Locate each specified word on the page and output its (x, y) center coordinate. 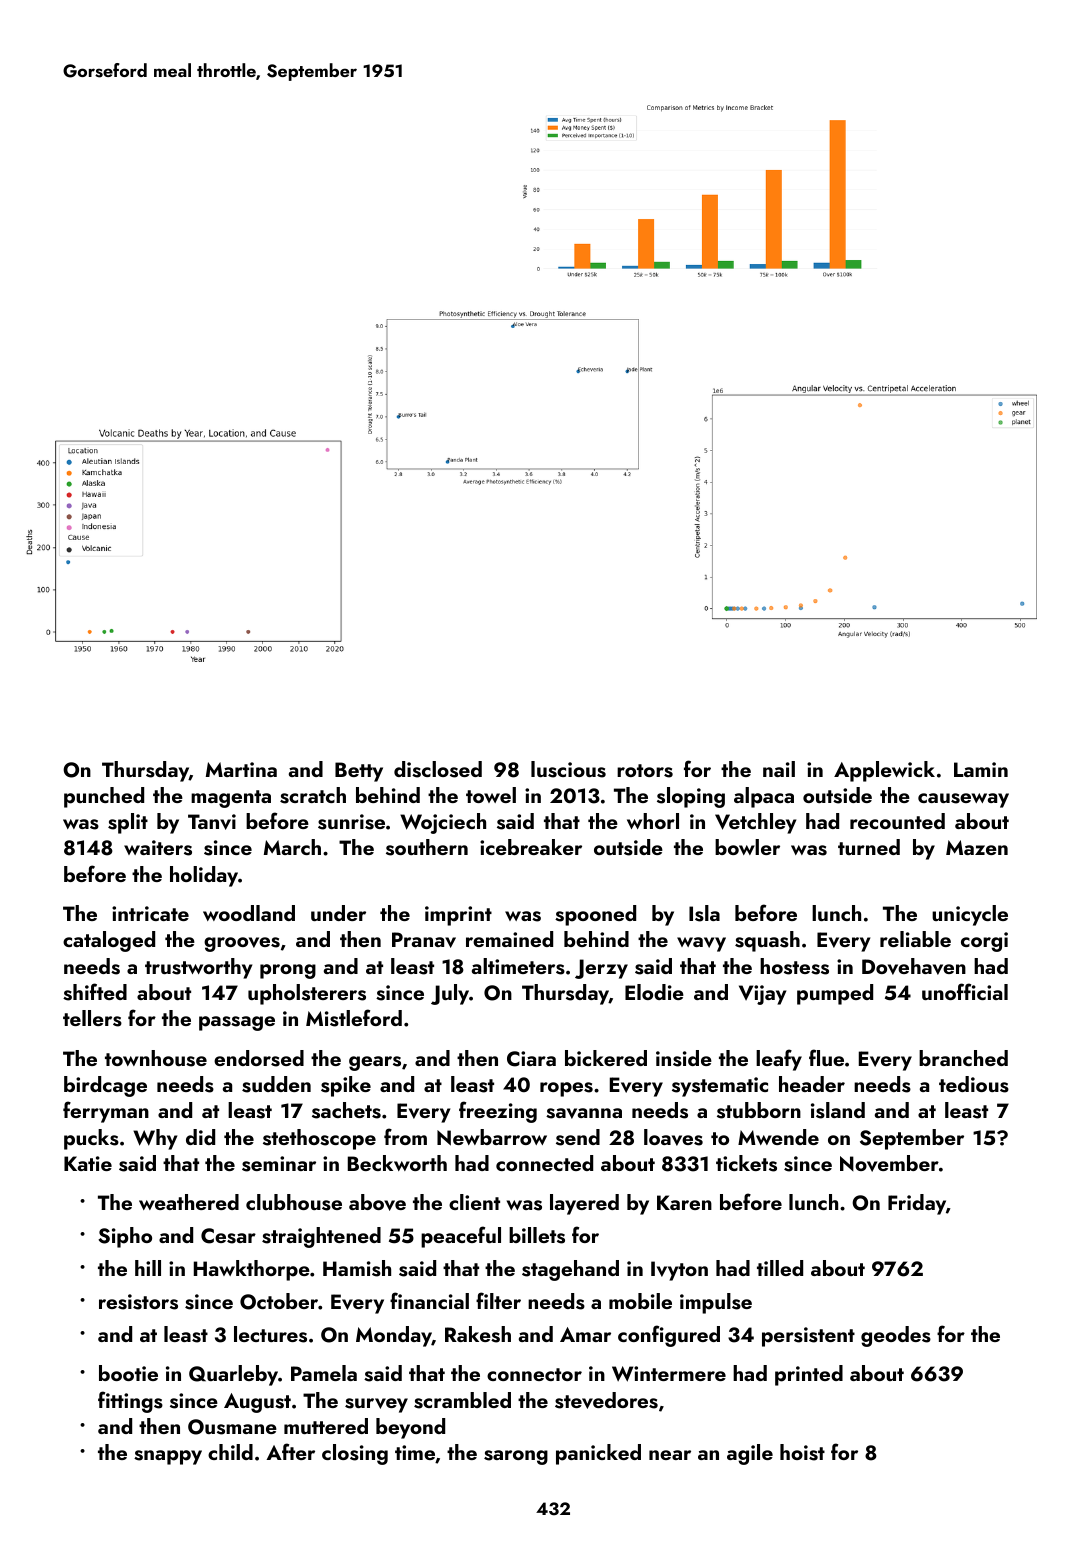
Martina (241, 769)
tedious (974, 1084)
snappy (168, 1457)
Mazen (977, 847)
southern (427, 847)
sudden (276, 1084)
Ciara (531, 1059)
